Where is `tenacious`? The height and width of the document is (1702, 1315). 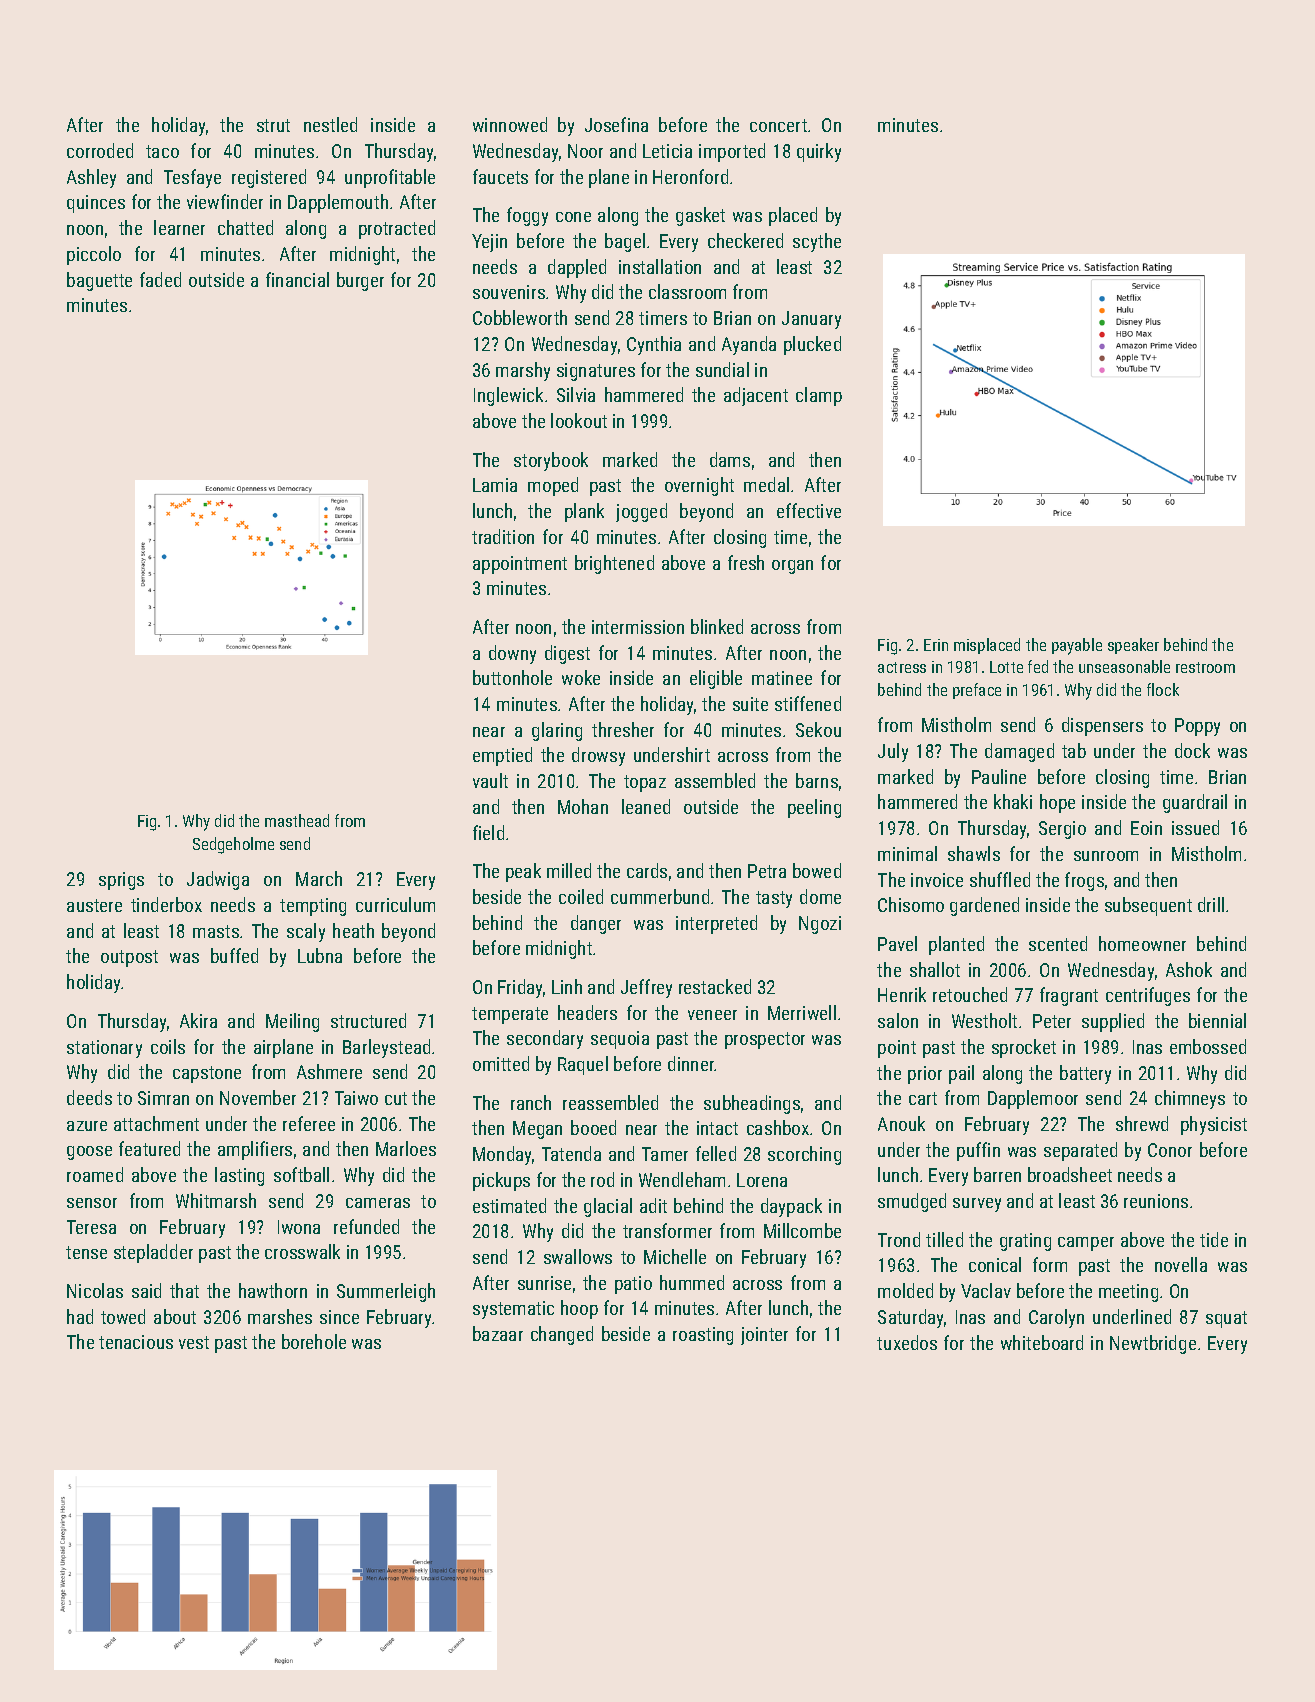
tenacious is located at coordinates (136, 1342).
